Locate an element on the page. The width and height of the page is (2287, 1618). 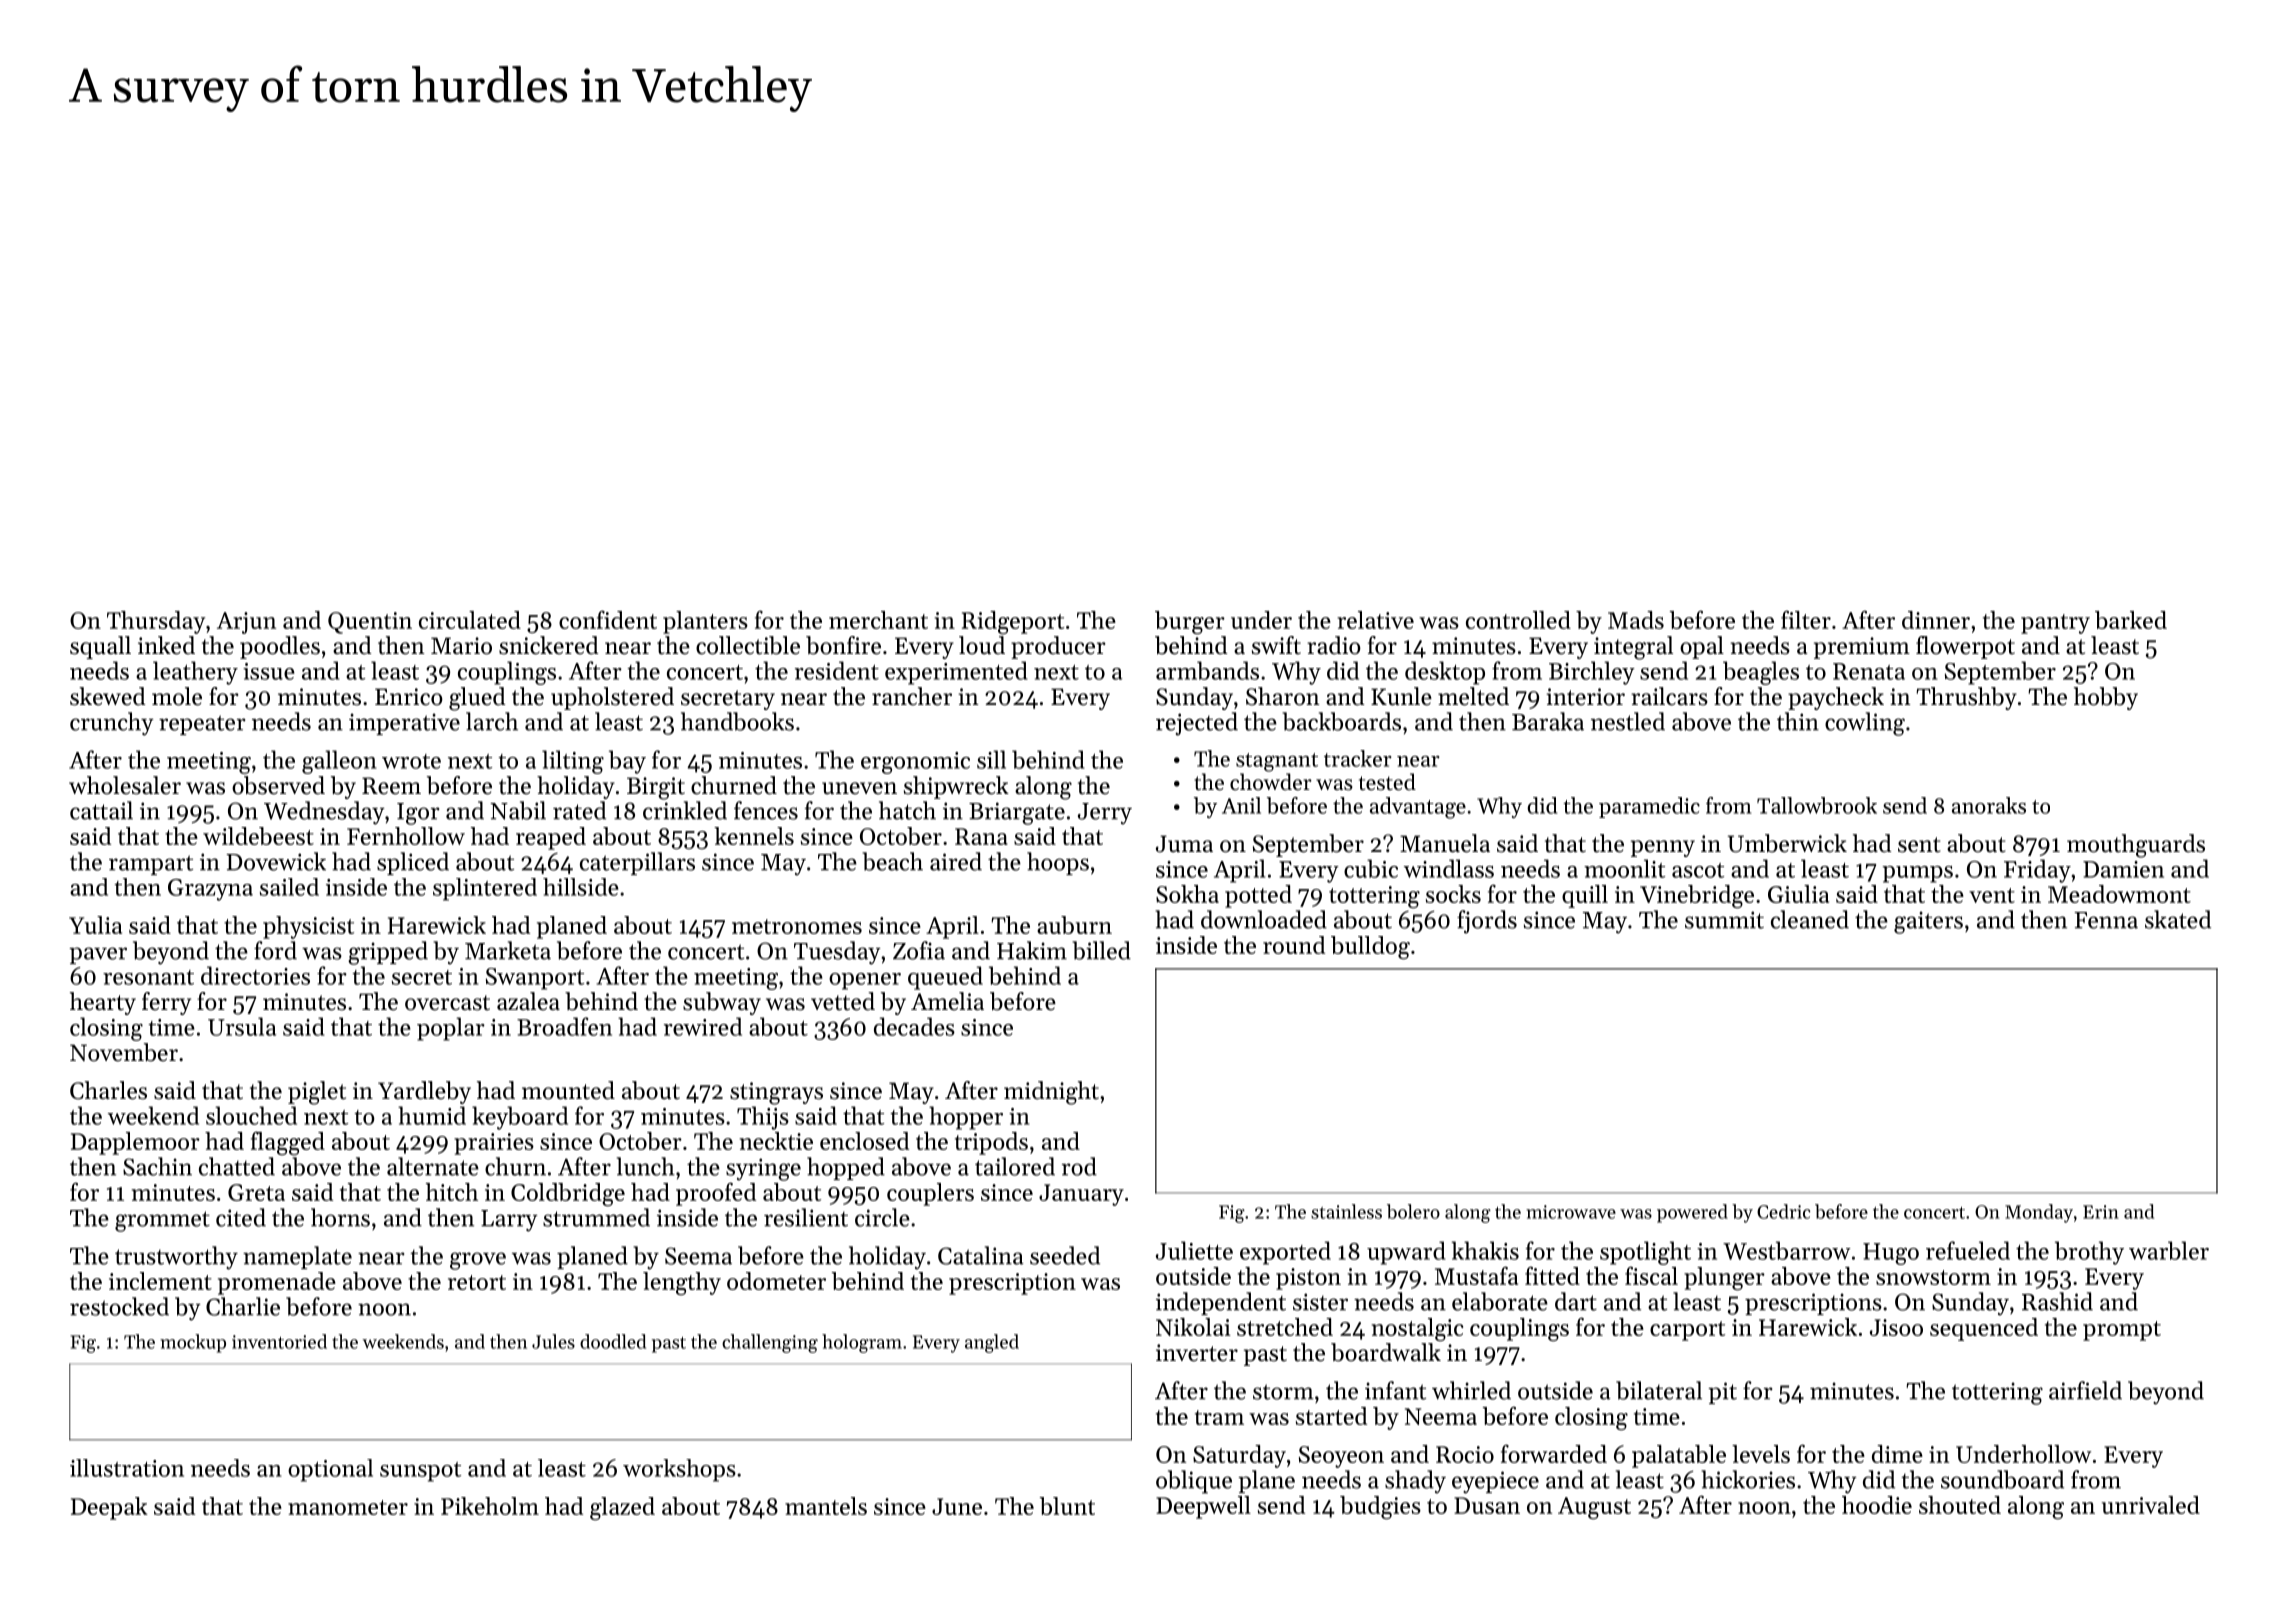
railcars is located at coordinates (1669, 696).
